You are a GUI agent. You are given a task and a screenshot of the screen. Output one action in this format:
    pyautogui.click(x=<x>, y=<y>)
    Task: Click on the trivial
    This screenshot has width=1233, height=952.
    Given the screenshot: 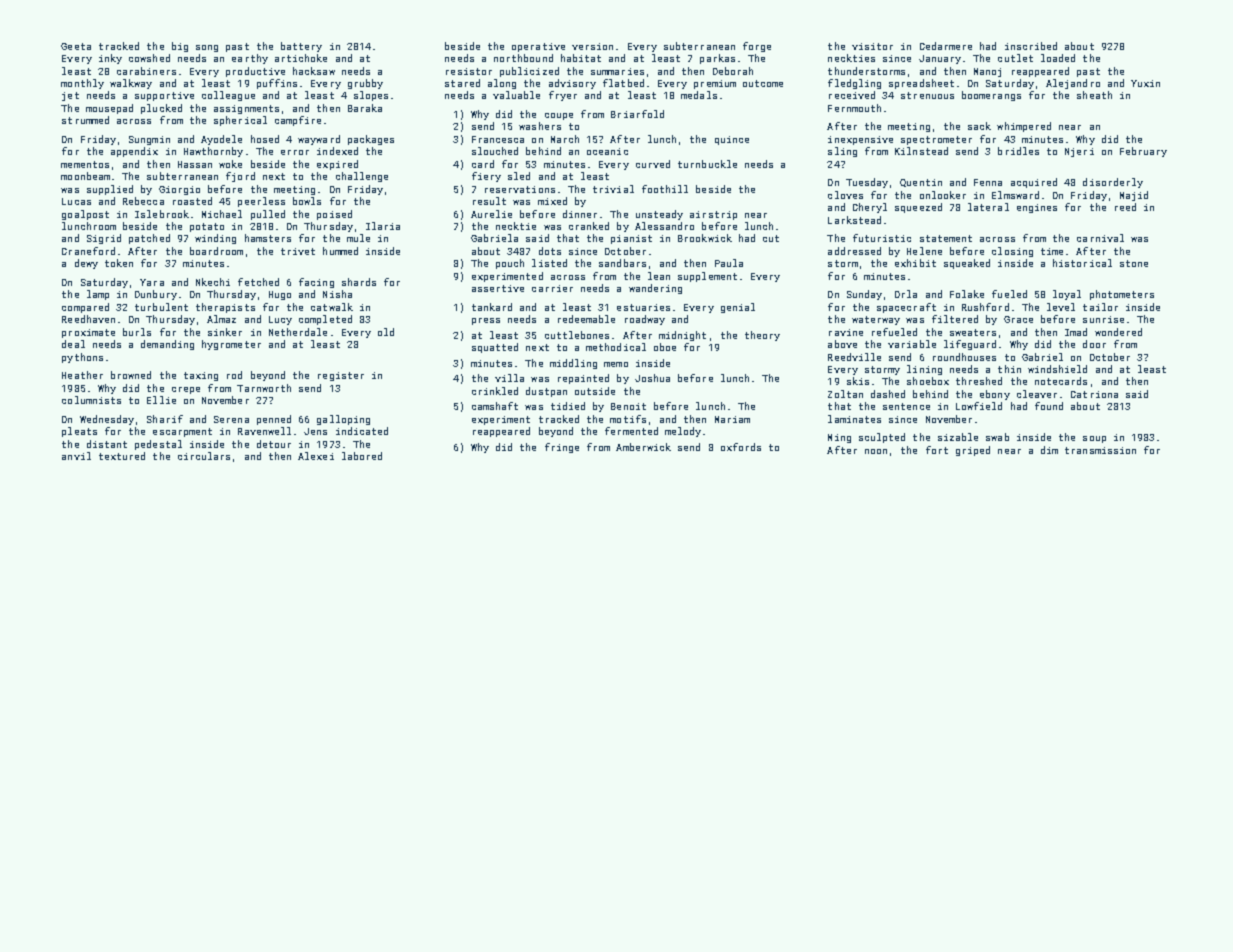 What is the action you would take?
    pyautogui.click(x=613, y=189)
